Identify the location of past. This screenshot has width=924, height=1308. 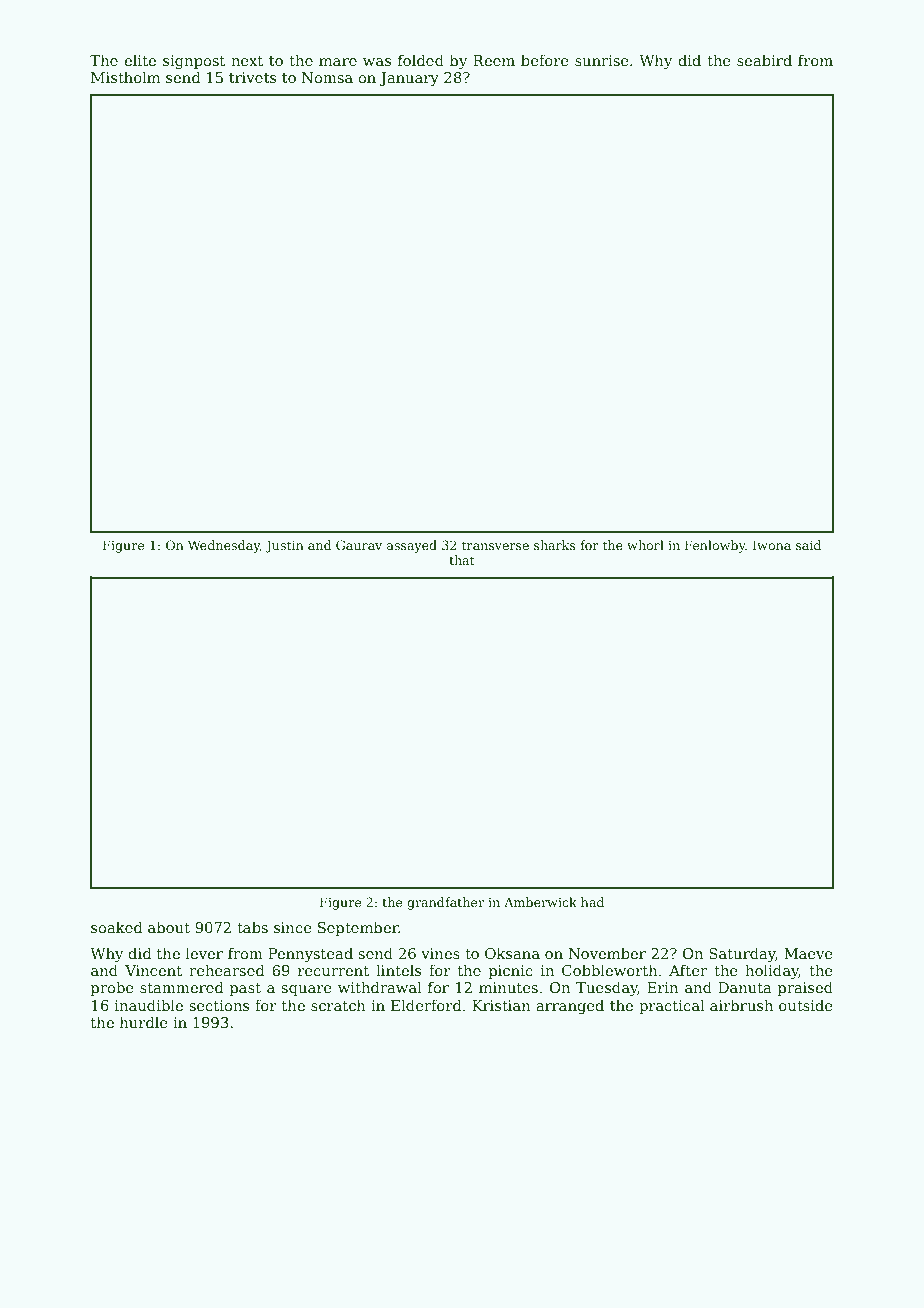
(245, 989).
